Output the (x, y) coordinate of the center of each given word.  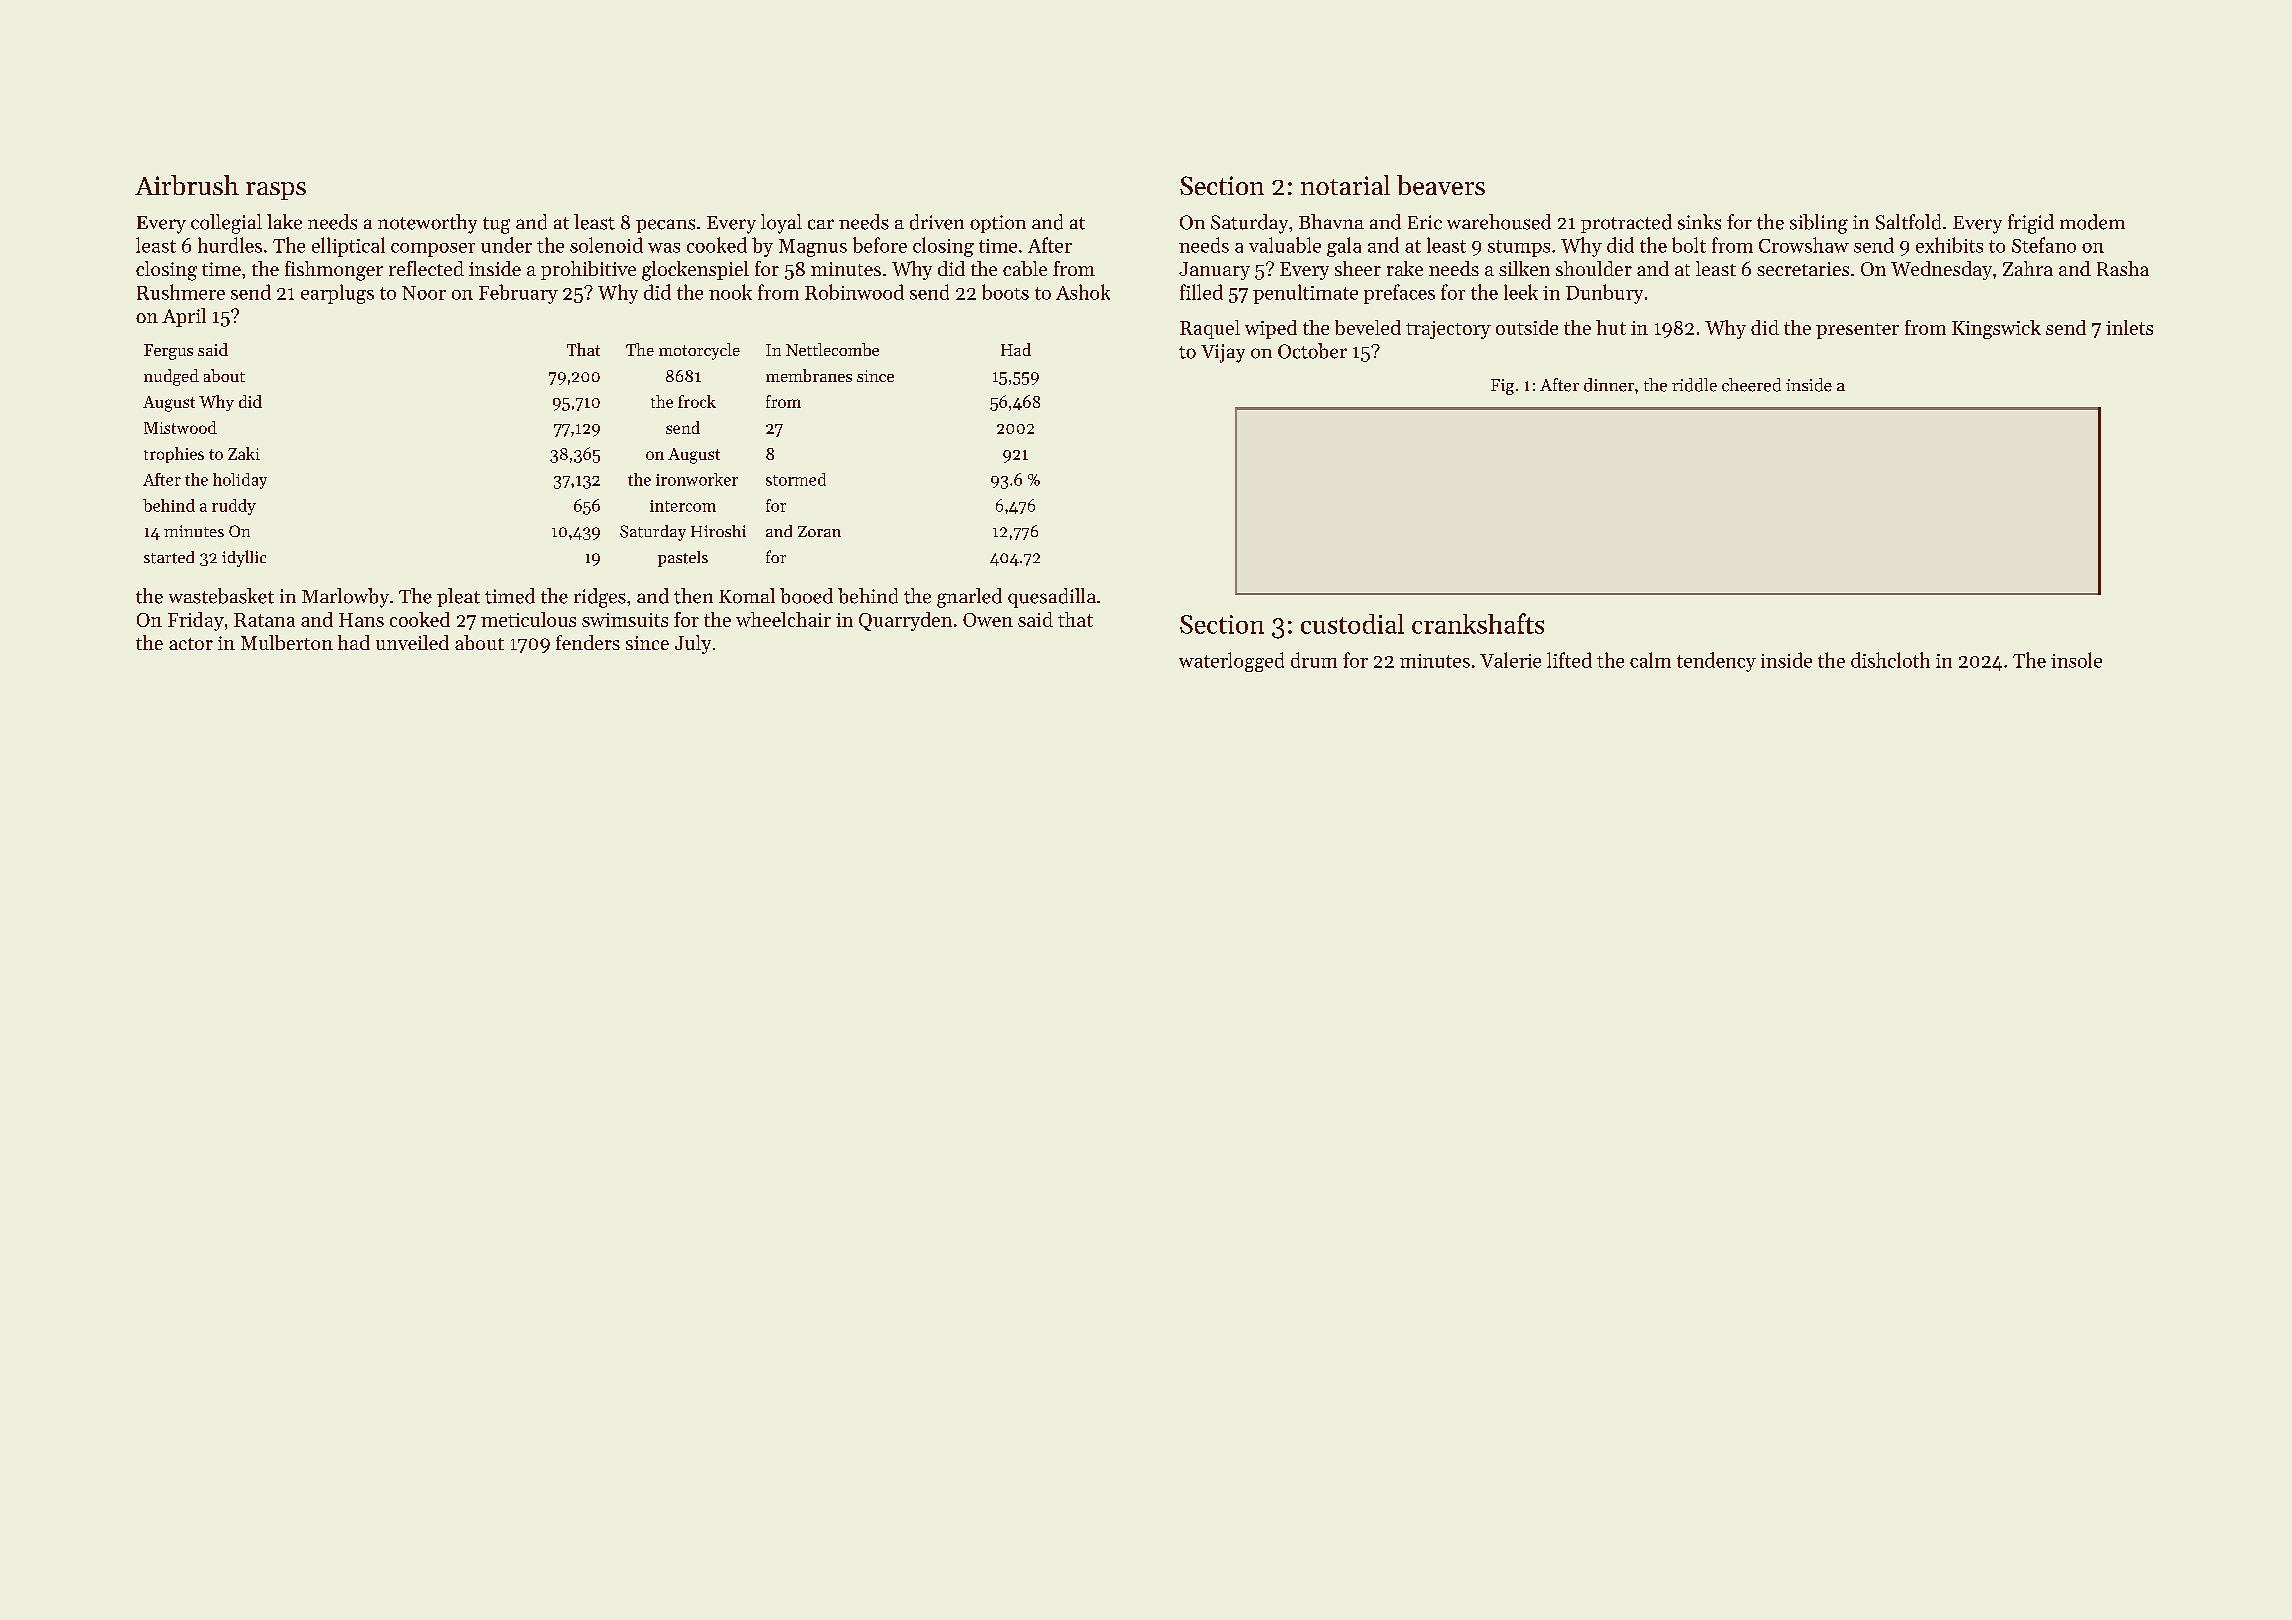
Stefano (2044, 245)
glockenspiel (695, 271)
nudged (171, 377)
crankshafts (1478, 623)
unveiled (412, 642)
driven (937, 222)
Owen (988, 620)
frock (697, 401)
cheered (1751, 385)
